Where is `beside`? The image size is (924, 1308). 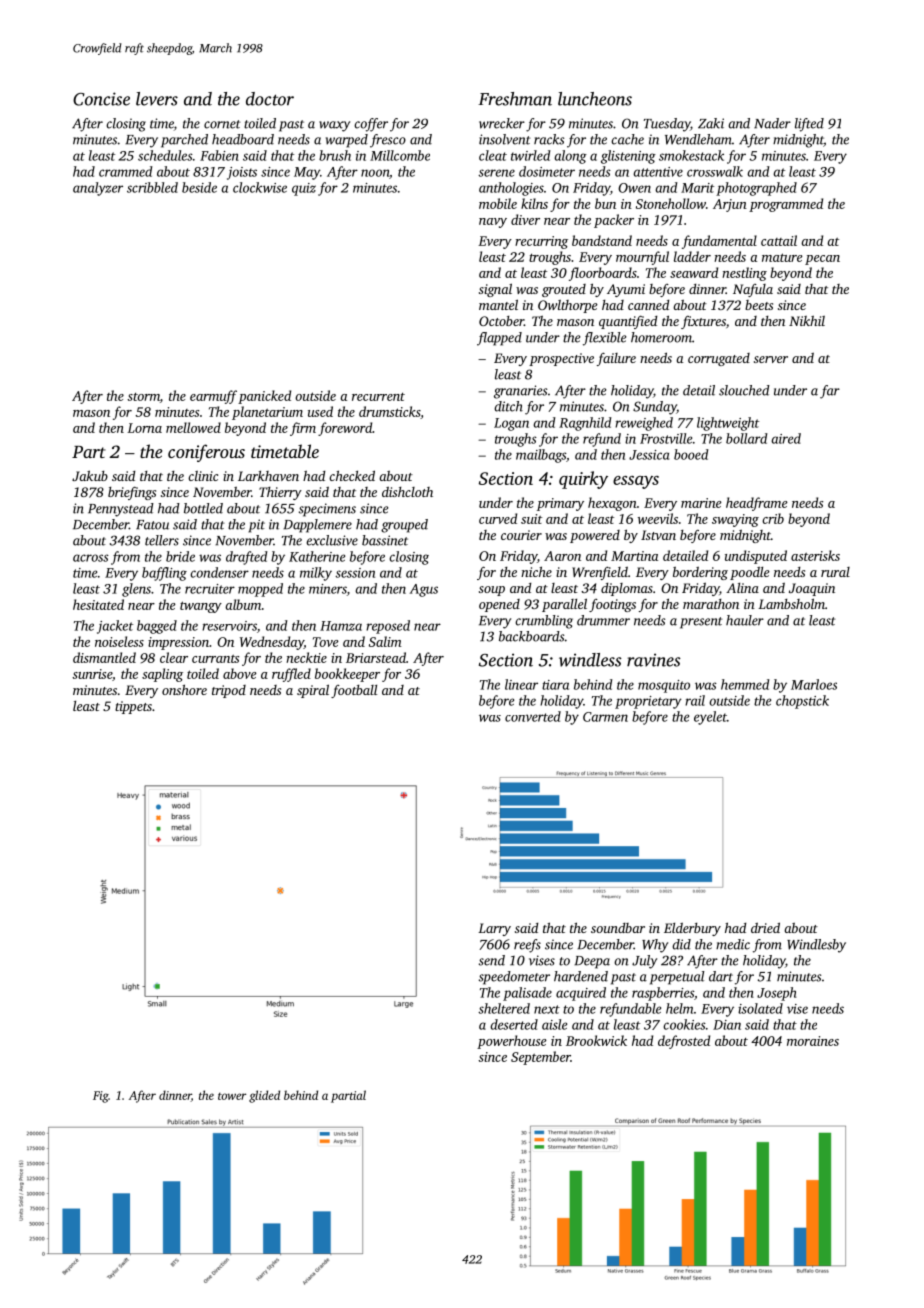
beside is located at coordinates (199, 187).
